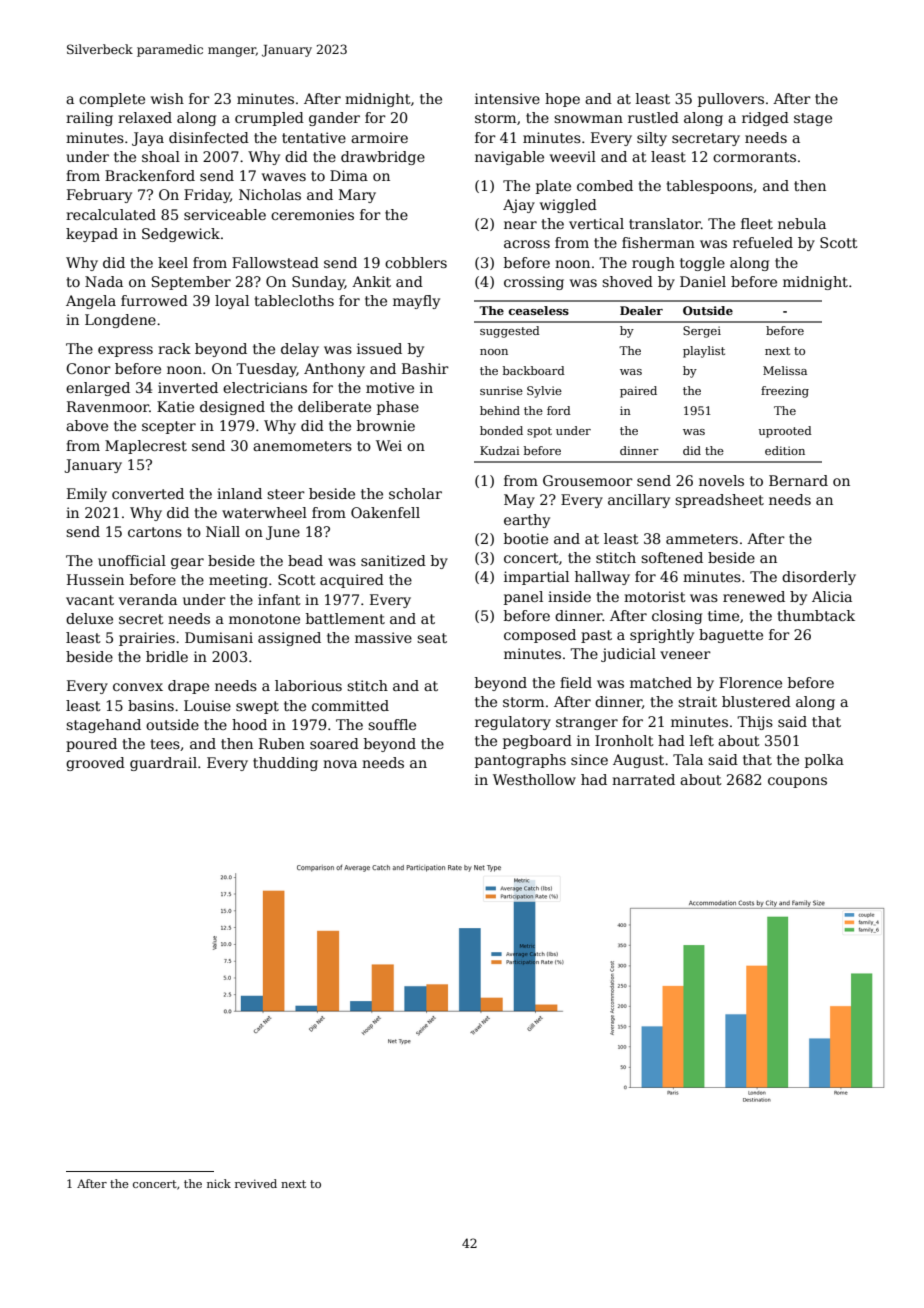 This screenshot has width=924, height=1308. Describe the element at coordinates (797, 782) in the screenshot. I see `coupons` at that location.
